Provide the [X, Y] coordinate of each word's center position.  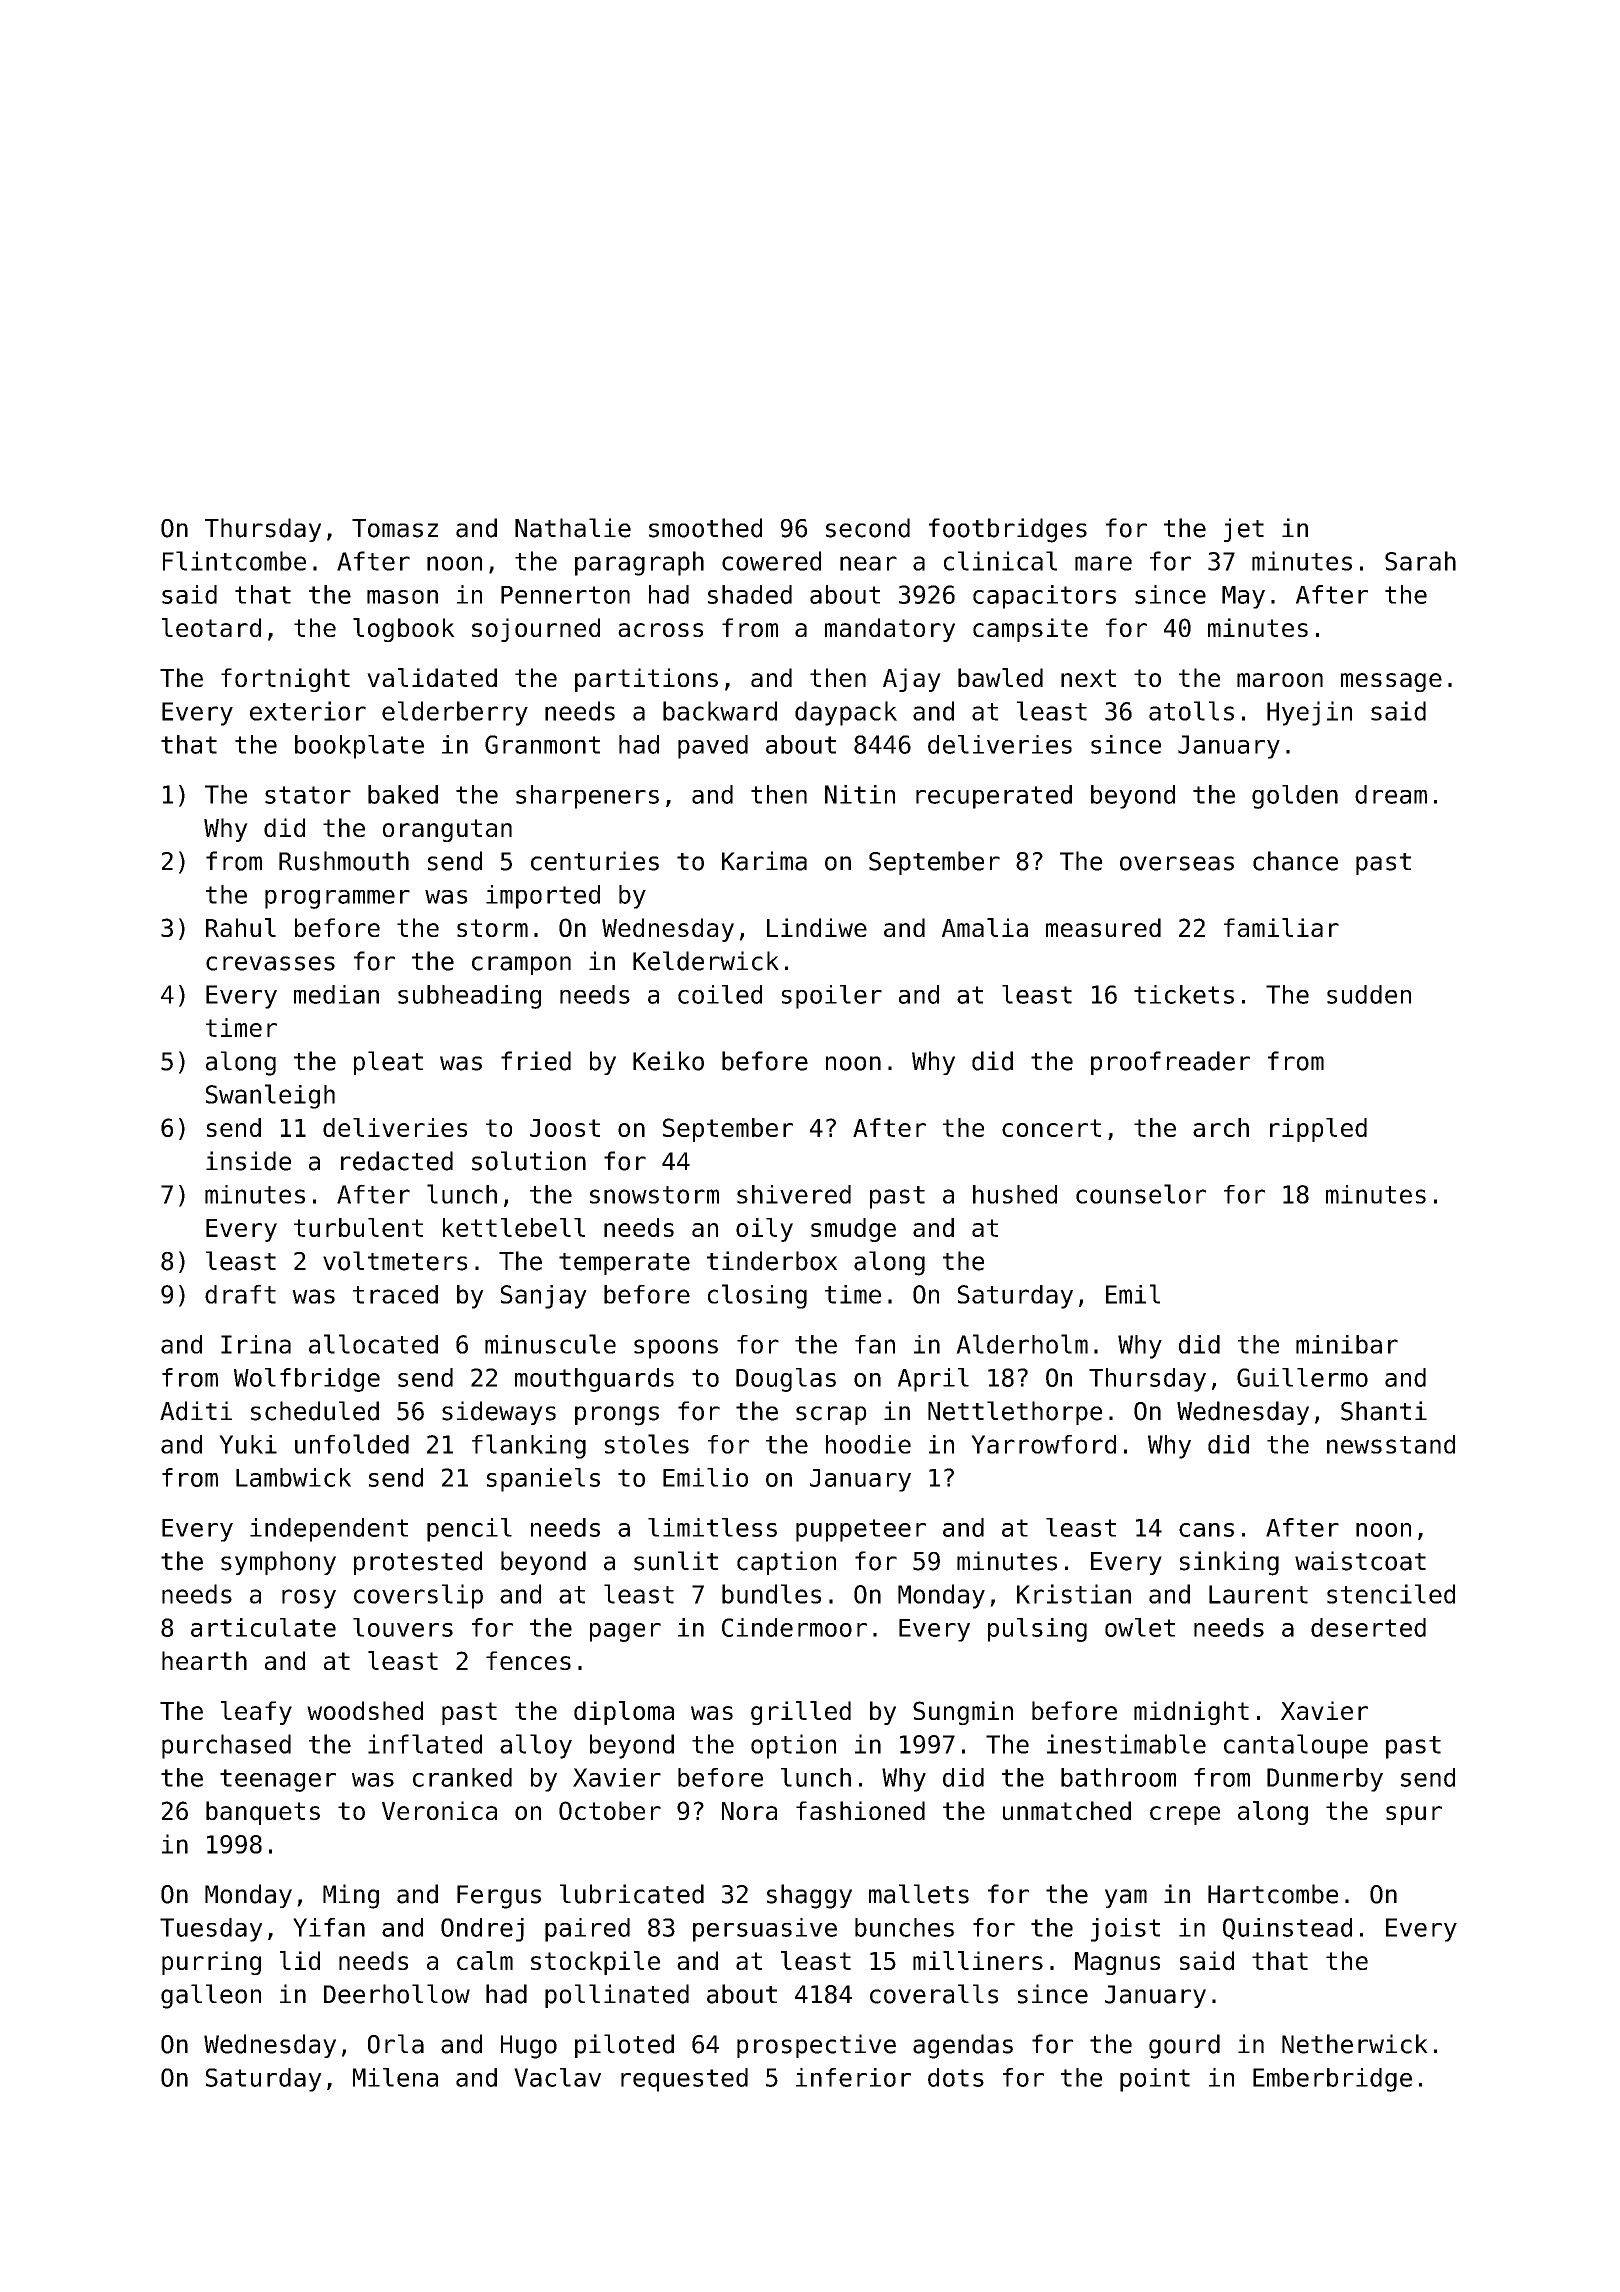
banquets [263, 1813]
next [1088, 678]
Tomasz [395, 528]
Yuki [248, 1444]
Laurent [1258, 1594]
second [868, 528]
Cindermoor [794, 1627]
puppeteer [861, 1530]
